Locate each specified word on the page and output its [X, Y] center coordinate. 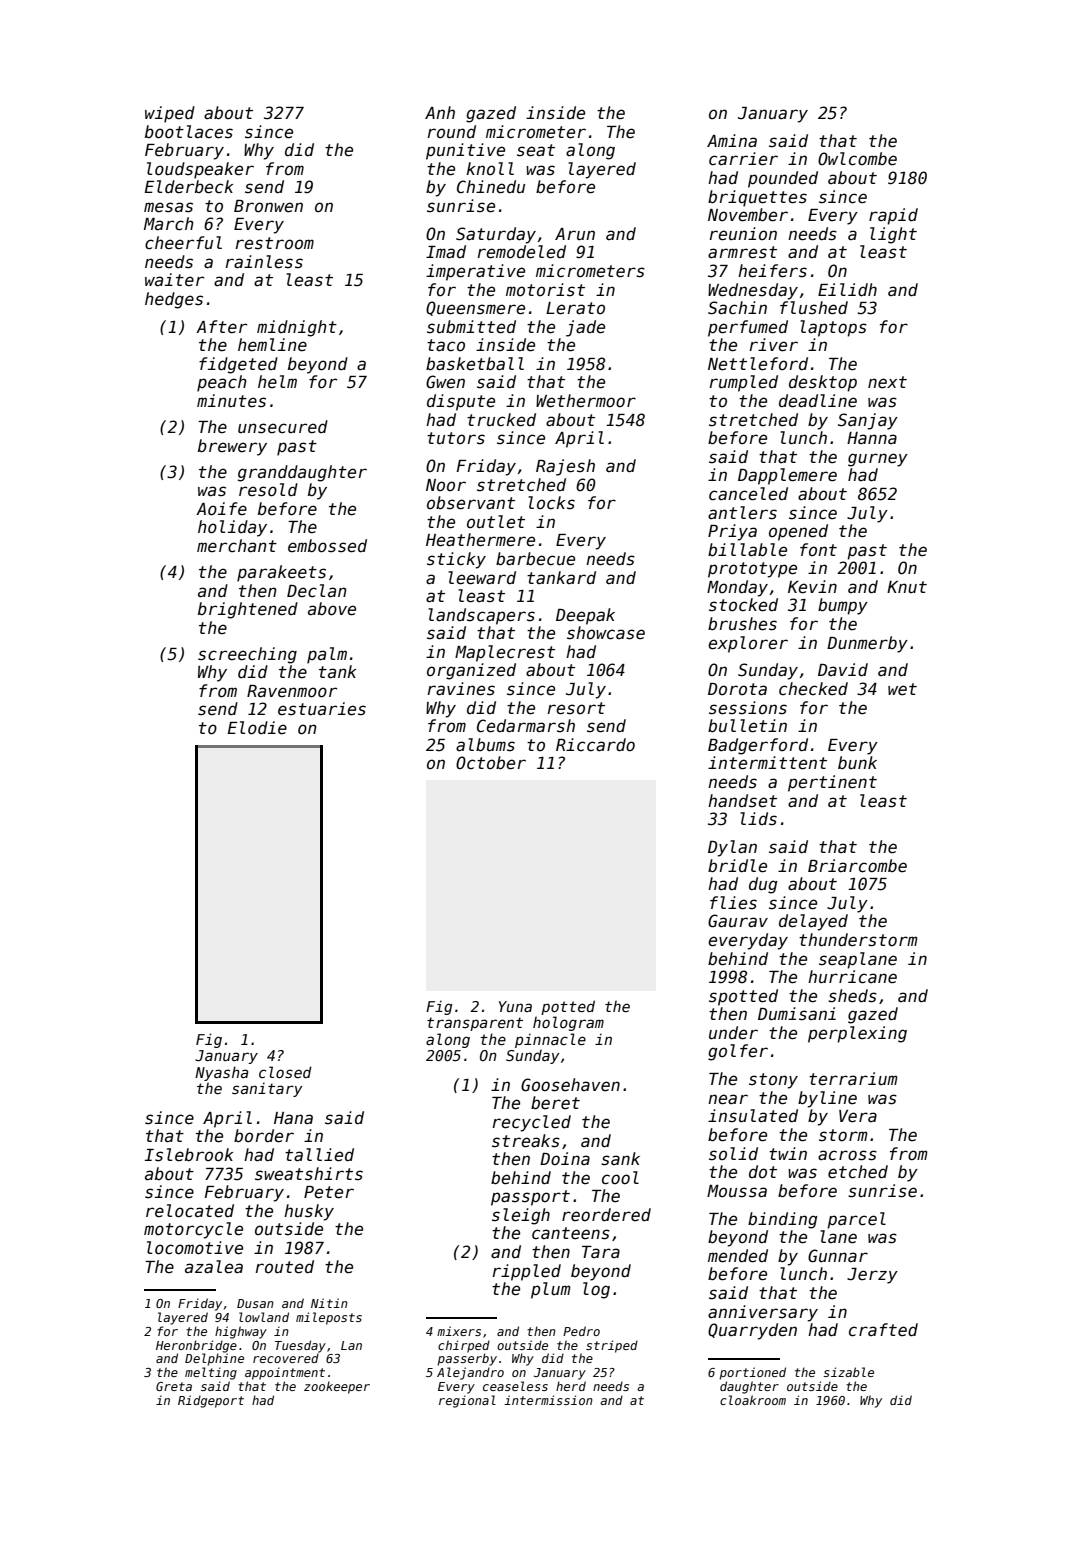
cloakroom [753, 1400]
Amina [732, 141]
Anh [440, 112]
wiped [170, 114]
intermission [548, 1400]
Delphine [214, 1359]
